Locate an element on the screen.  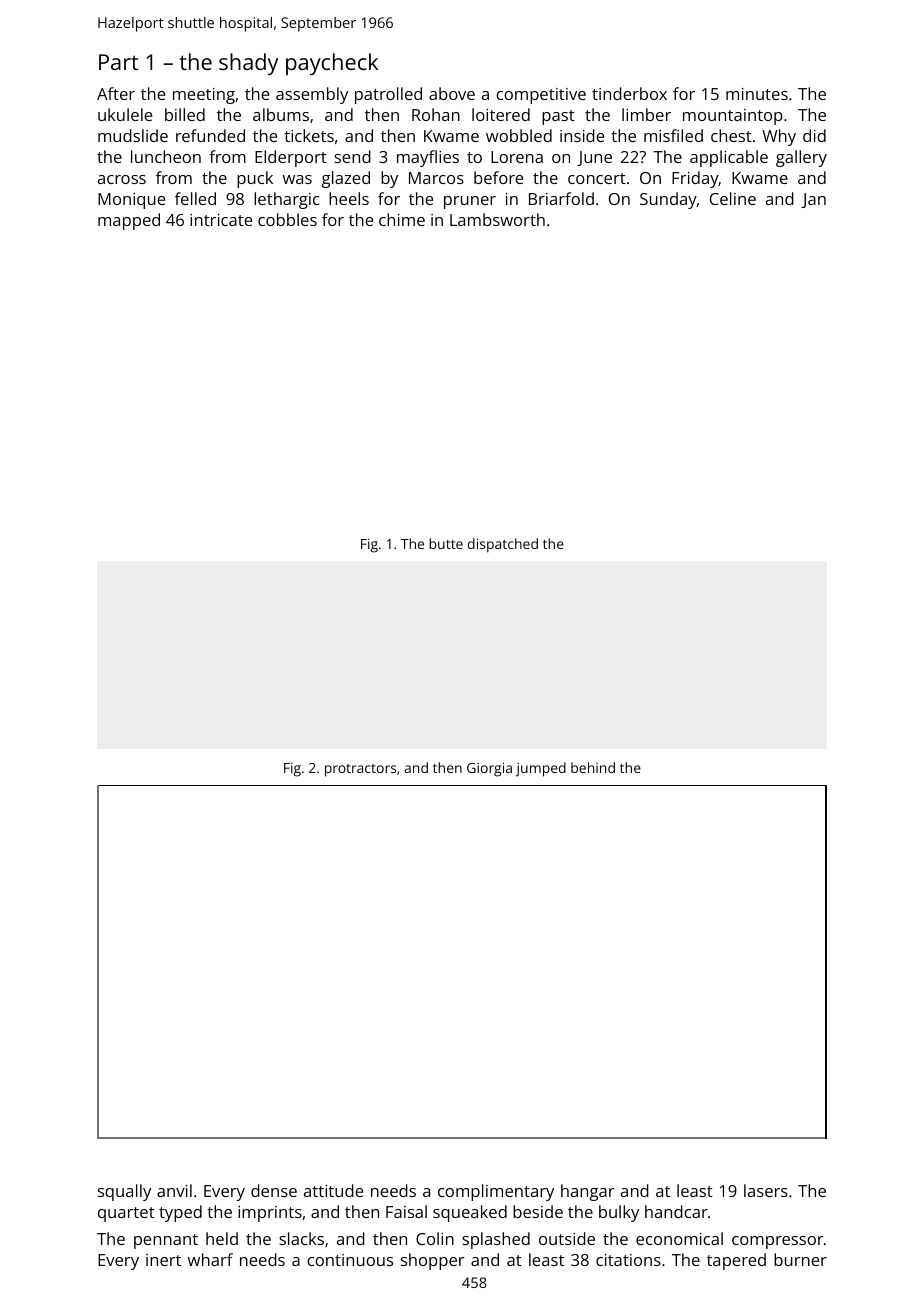
protractors is located at coordinates (360, 770).
